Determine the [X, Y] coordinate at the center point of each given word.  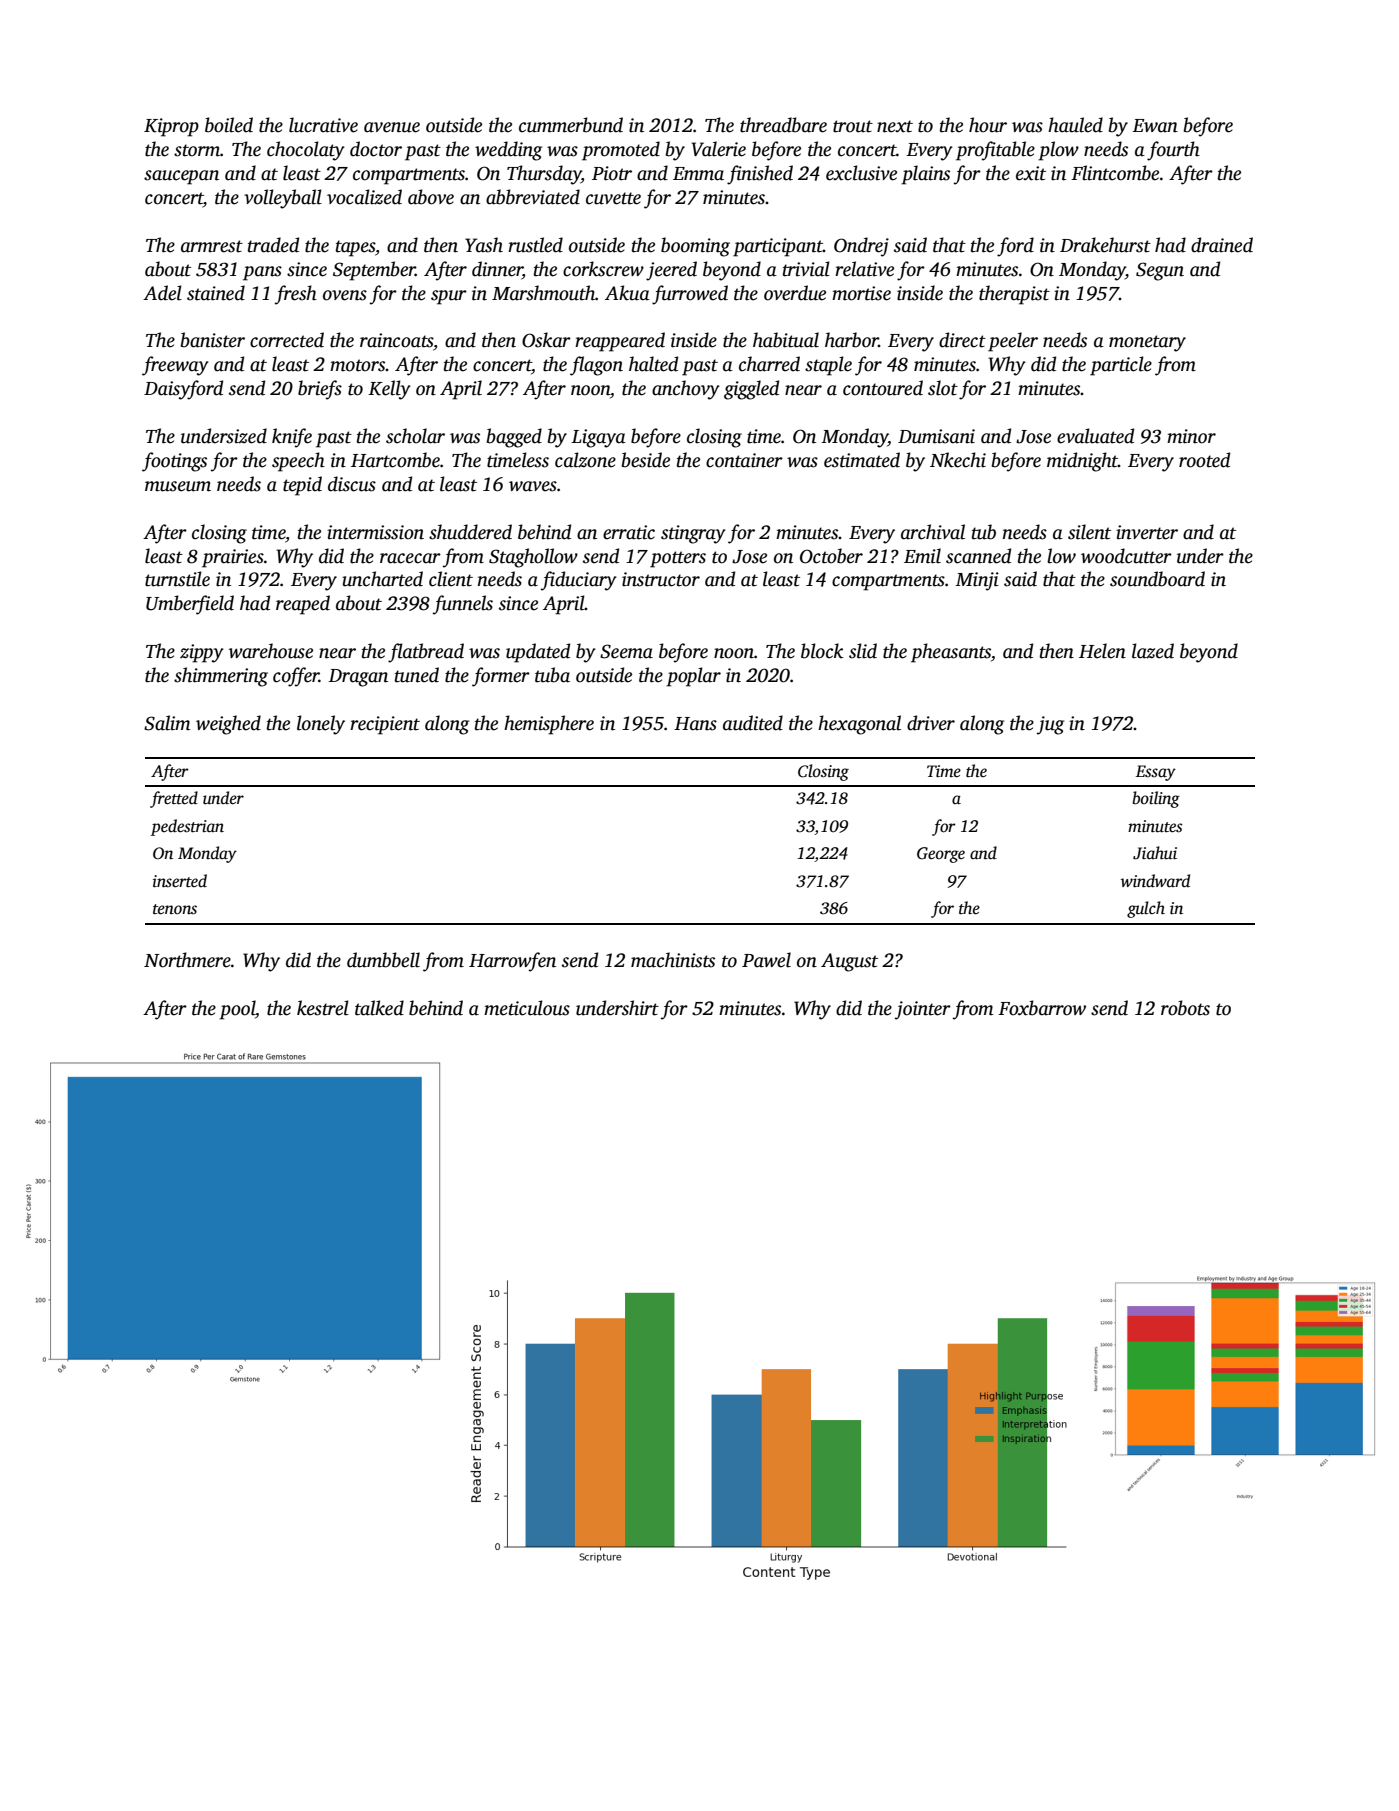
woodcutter [1126, 556]
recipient [385, 725]
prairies [233, 558]
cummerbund [571, 125]
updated [538, 653]
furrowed [690, 295]
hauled [1075, 125]
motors [358, 365]
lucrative [323, 125]
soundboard [1157, 579]
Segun [1160, 271]
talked [379, 1008]
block [822, 651]
